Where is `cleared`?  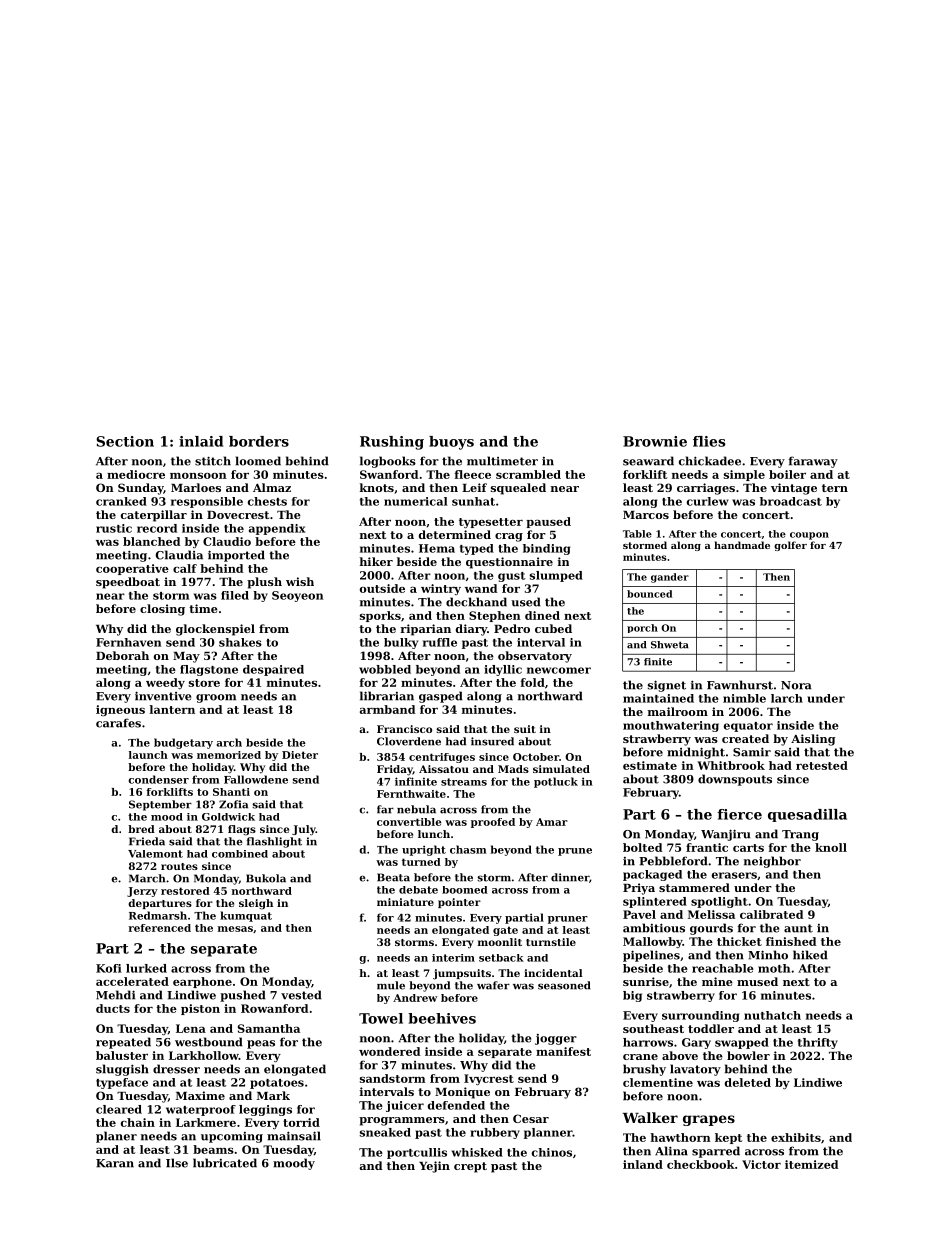 cleared is located at coordinates (119, 1109).
